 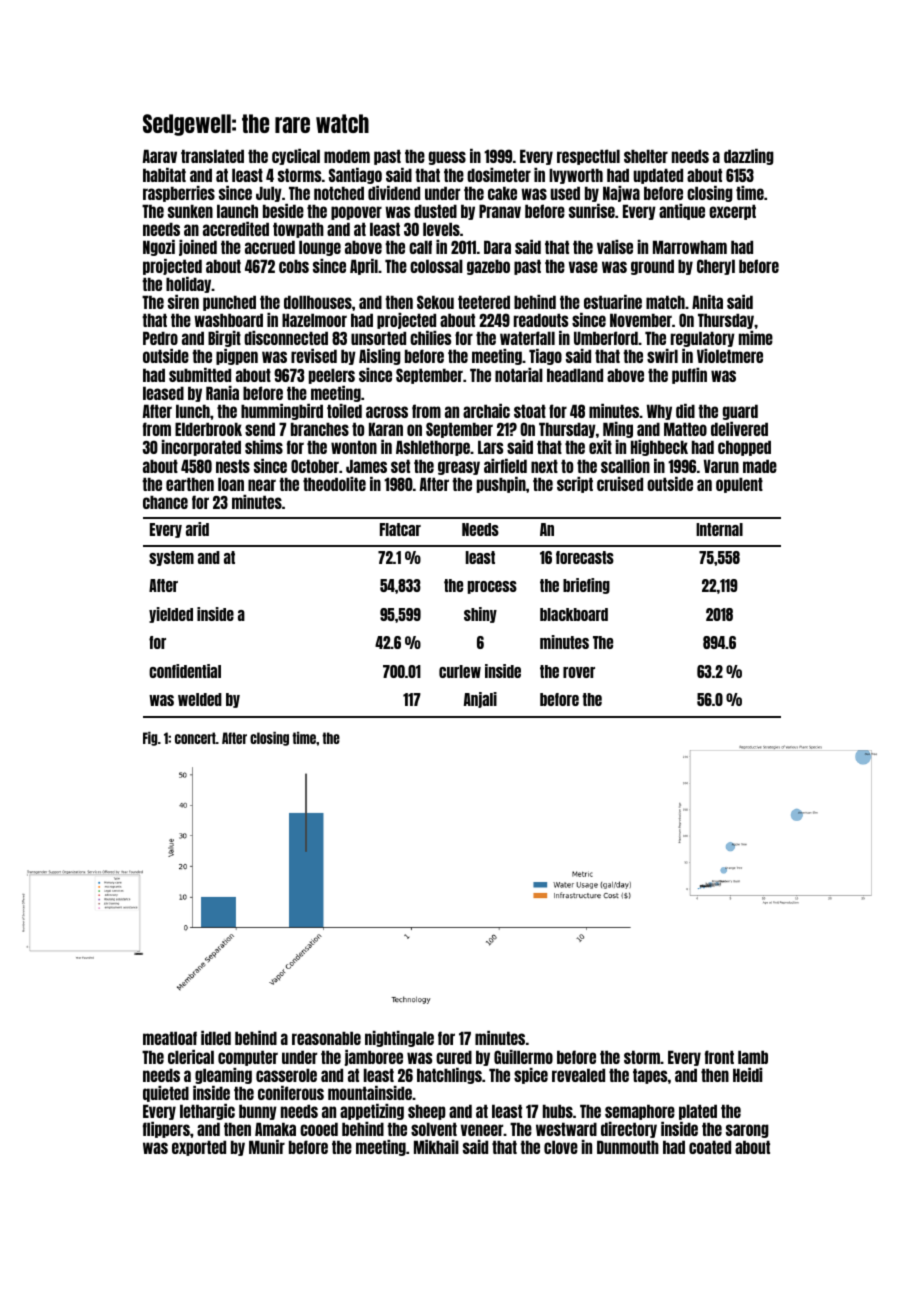 What do you see at coordinates (499, 175) in the screenshot?
I see `dosimeter` at bounding box center [499, 175].
